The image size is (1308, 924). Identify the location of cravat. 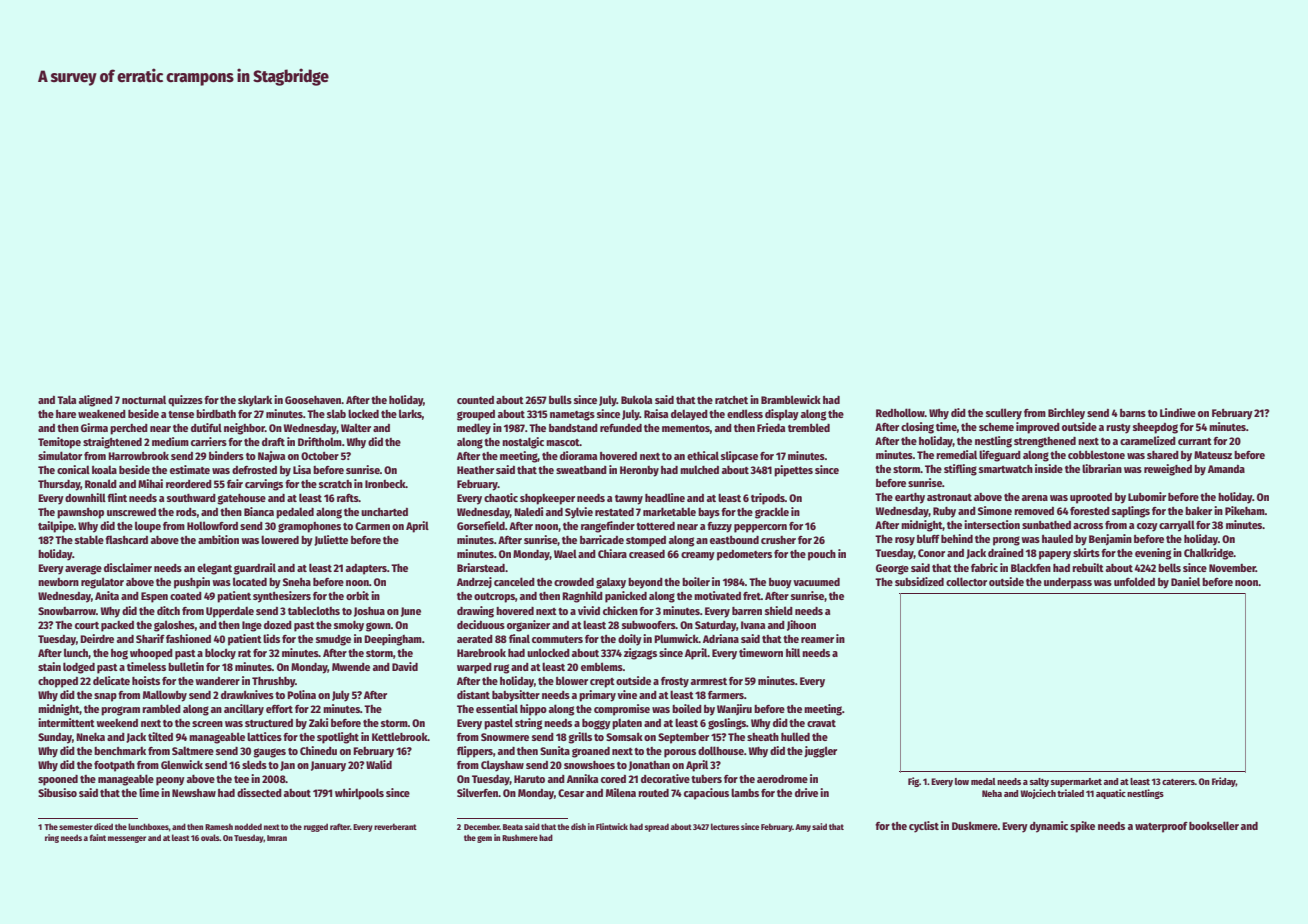
(821, 723).
